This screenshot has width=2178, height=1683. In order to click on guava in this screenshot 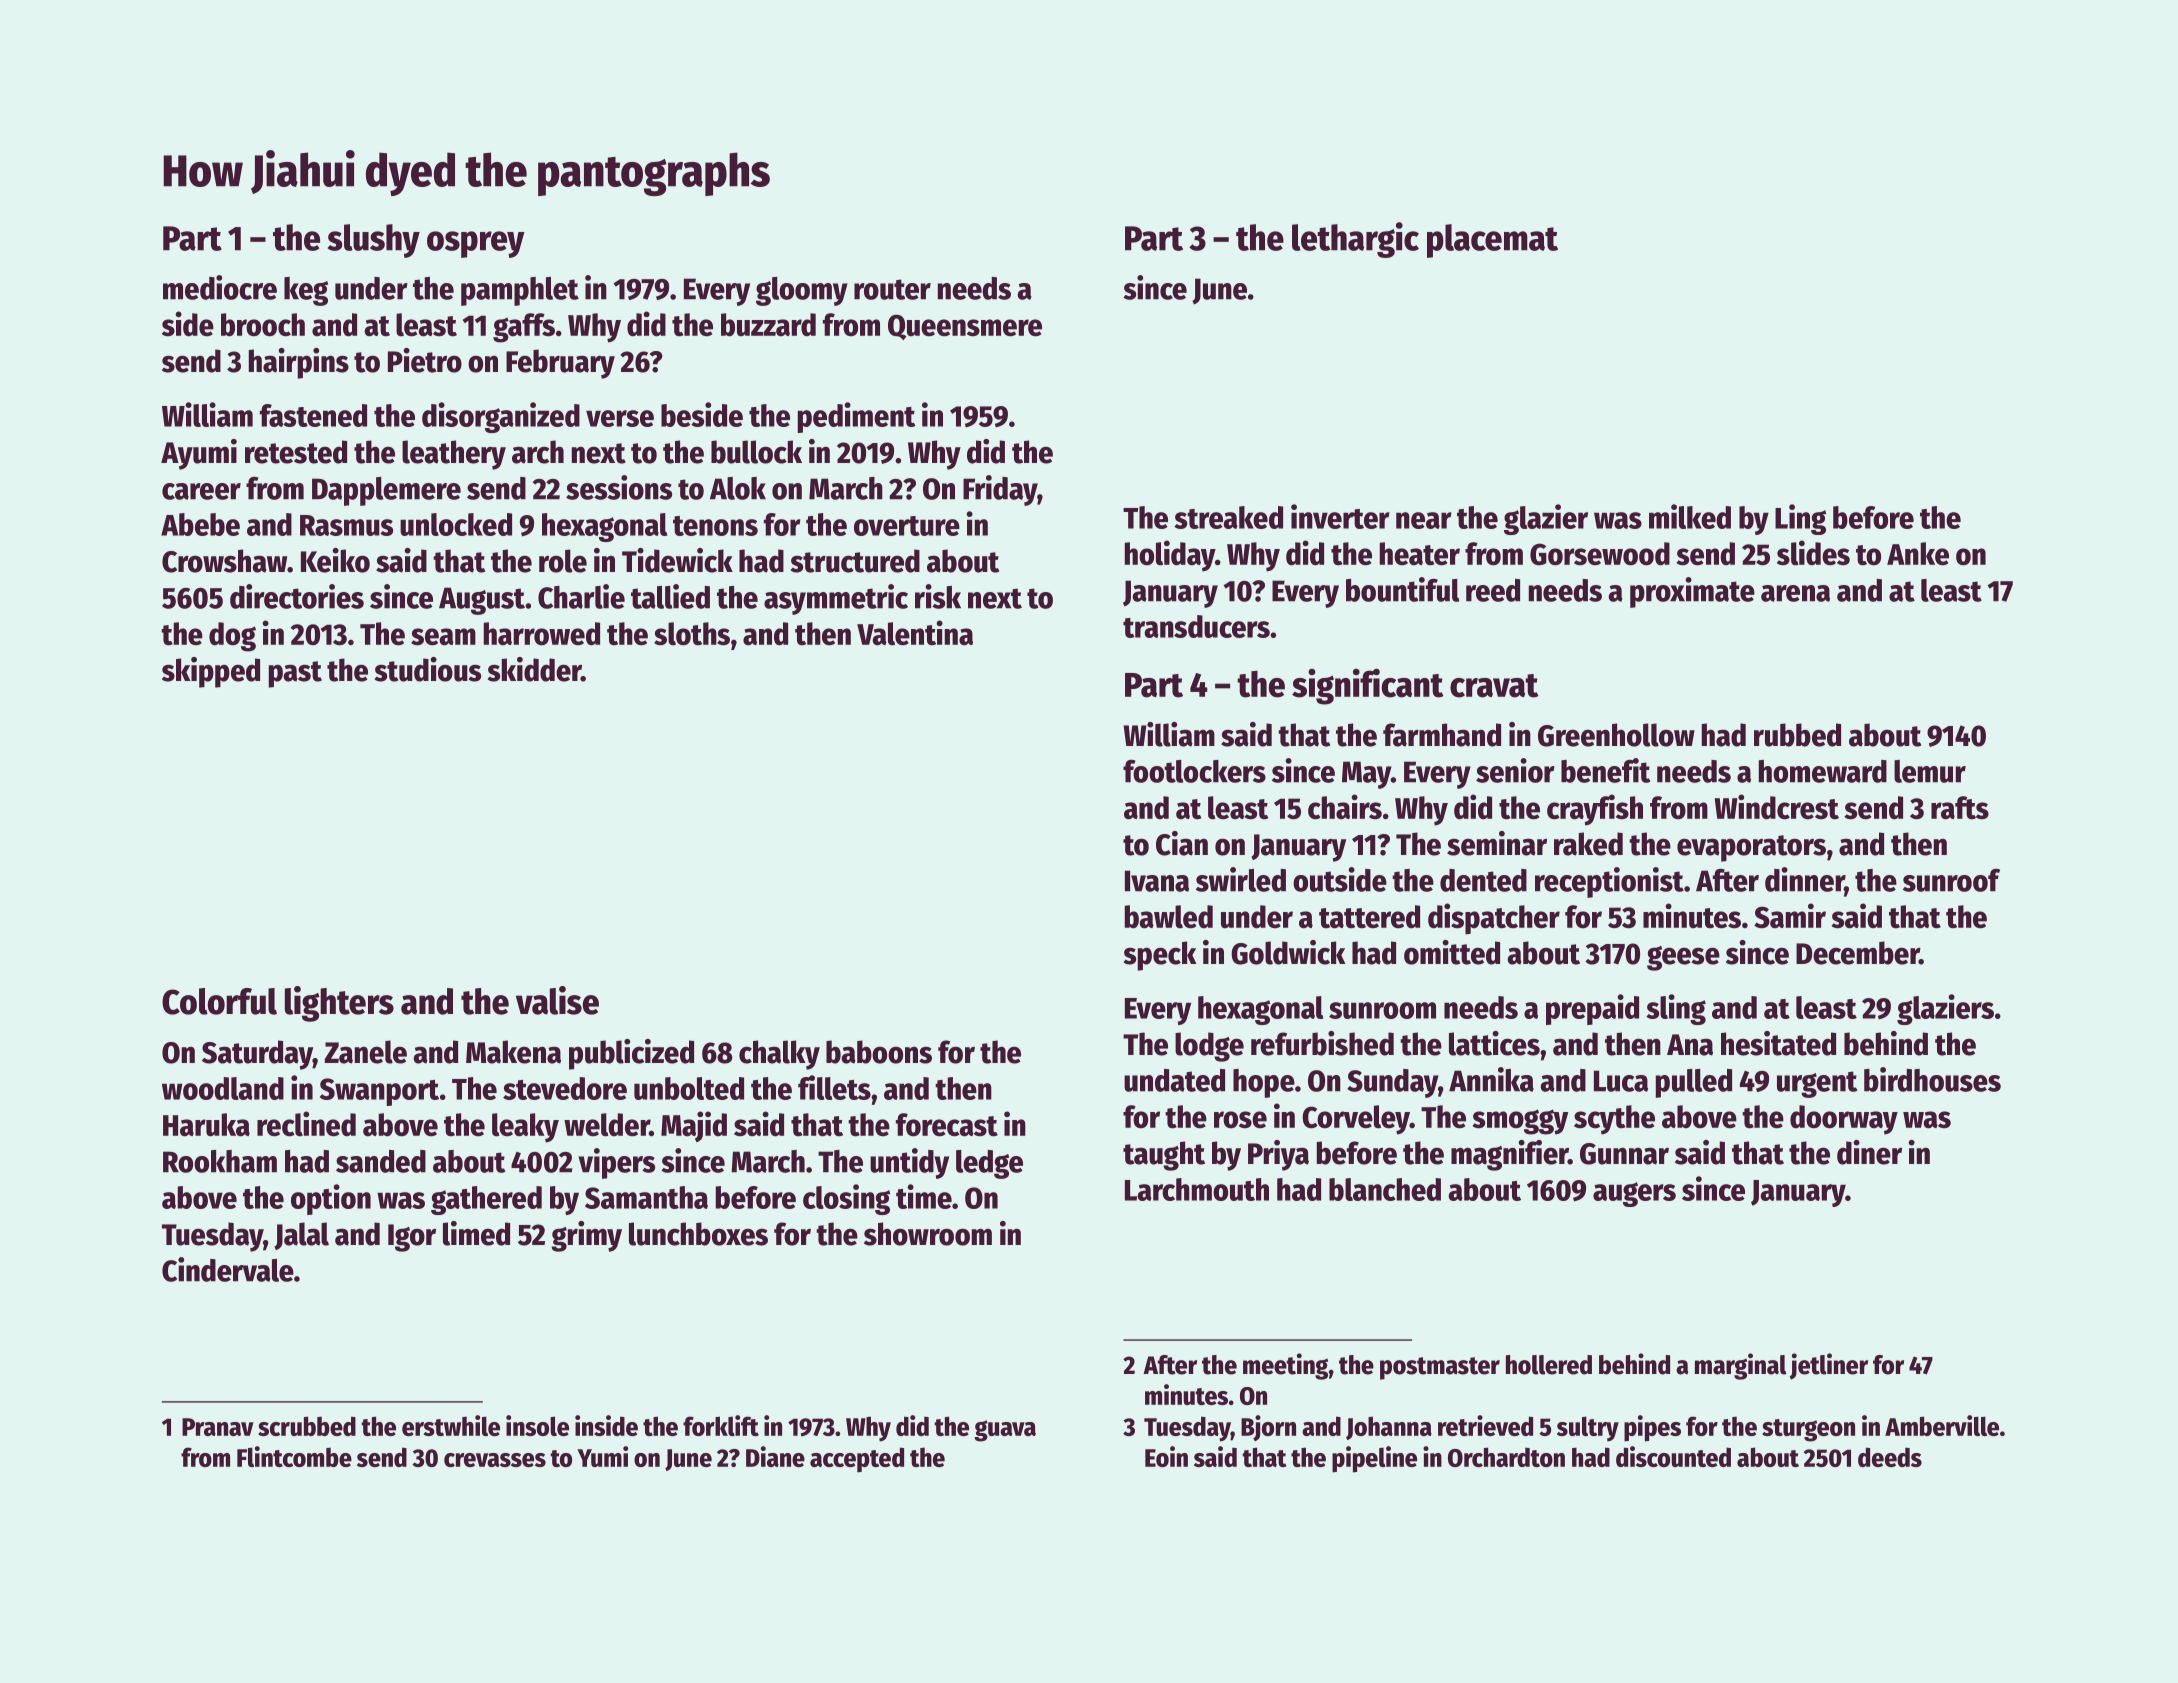, I will do `click(1005, 1431)`.
